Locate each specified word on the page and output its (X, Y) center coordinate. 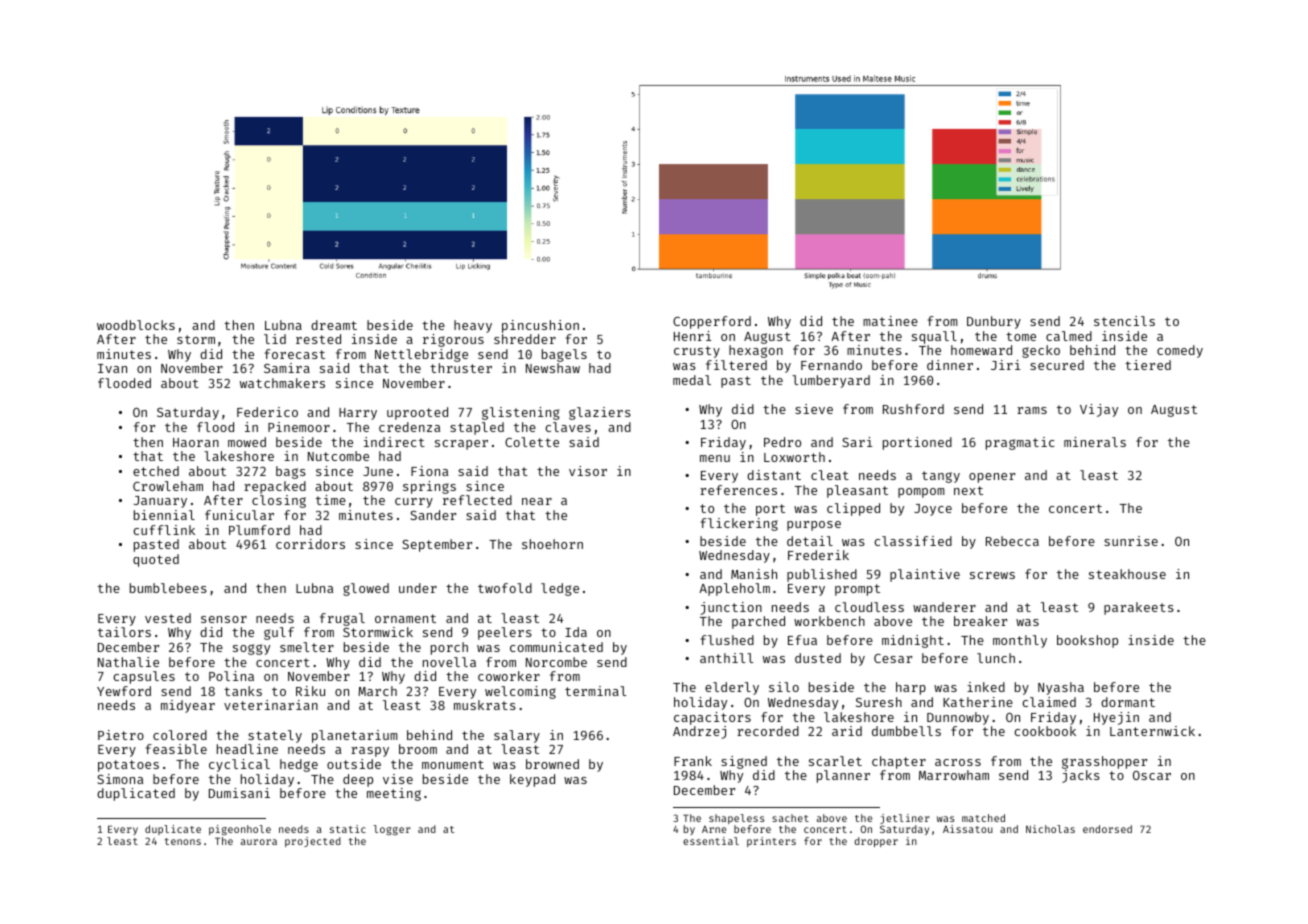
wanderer (944, 607)
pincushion (540, 326)
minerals (1095, 442)
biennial (164, 515)
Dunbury (994, 322)
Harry (358, 414)
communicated (556, 647)
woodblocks (136, 325)
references (738, 490)
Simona (120, 779)
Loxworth (794, 457)
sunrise (1131, 541)
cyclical (239, 765)
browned (552, 764)
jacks (1081, 776)
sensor (224, 619)
